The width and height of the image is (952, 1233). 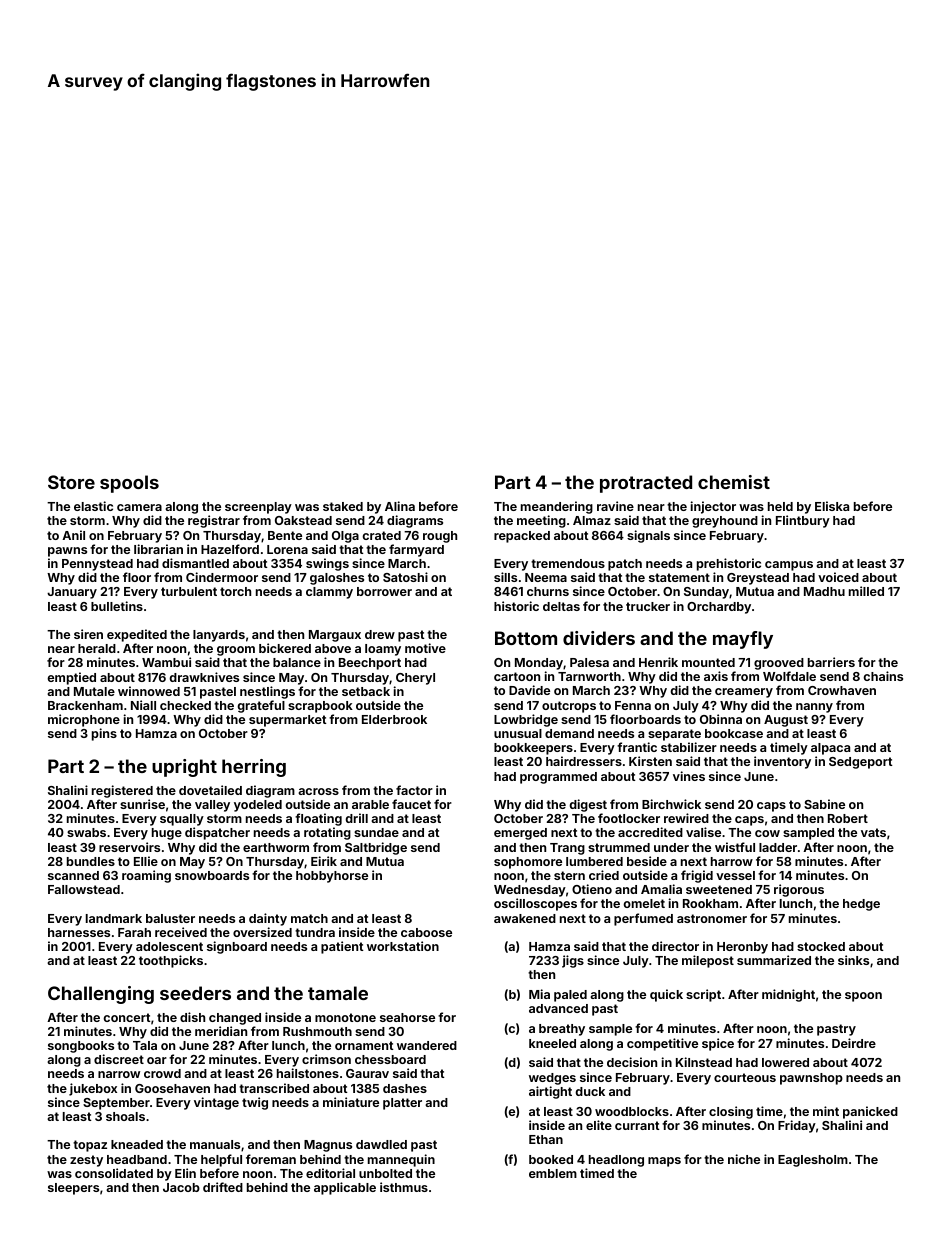 I want to click on protracted, so click(x=646, y=484).
